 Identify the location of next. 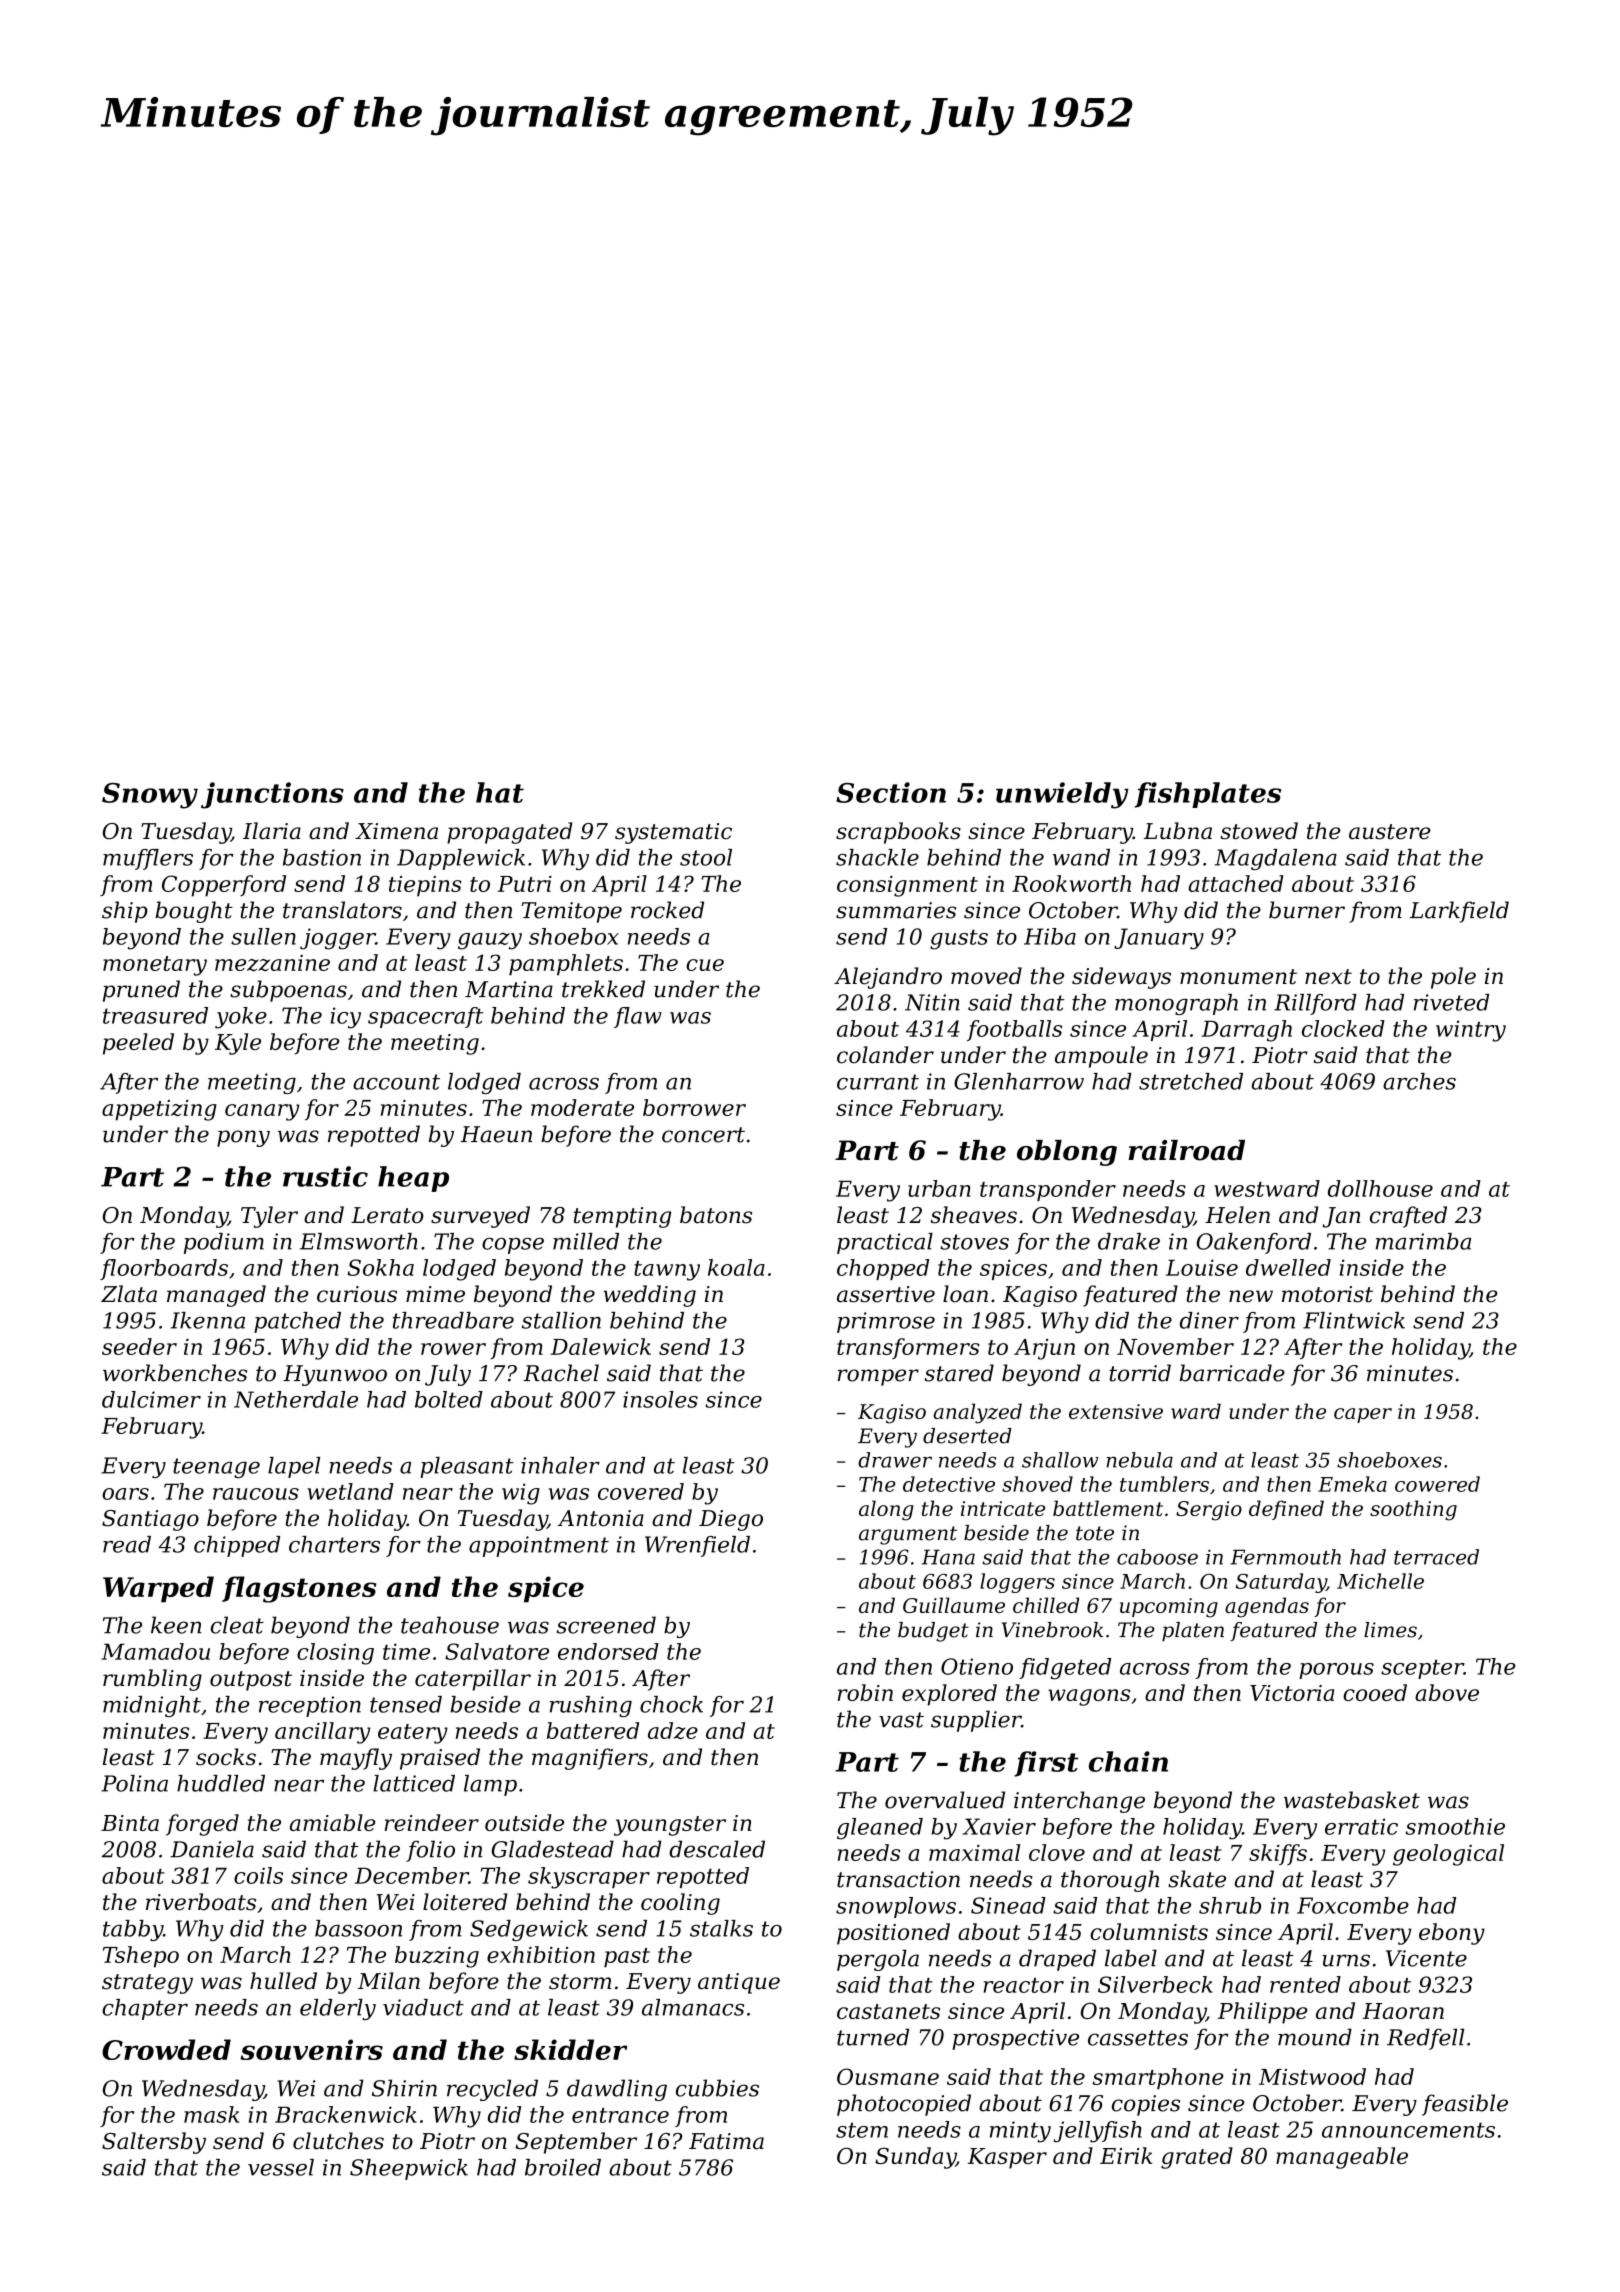
(1328, 977).
